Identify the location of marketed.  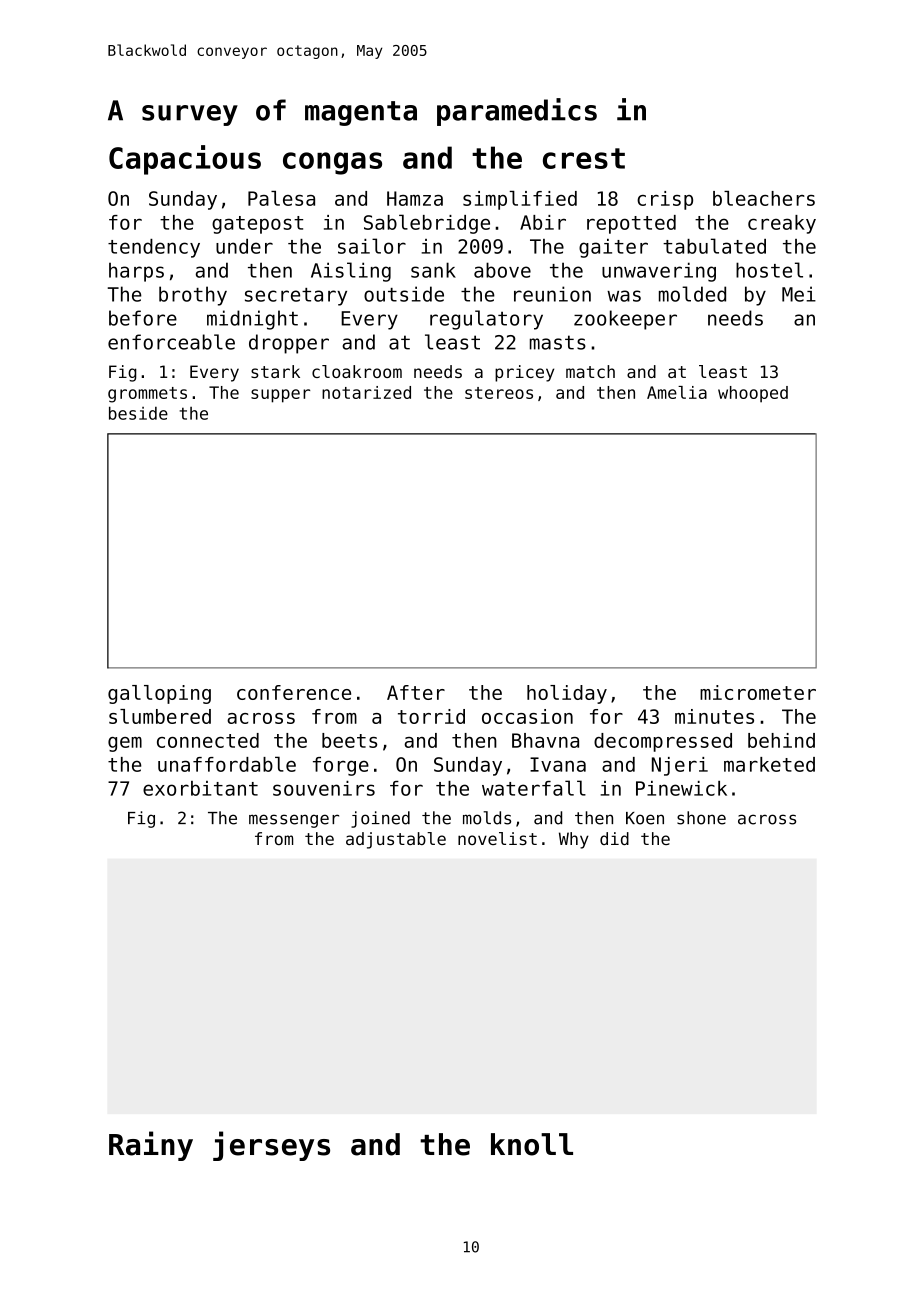
(769, 764).
